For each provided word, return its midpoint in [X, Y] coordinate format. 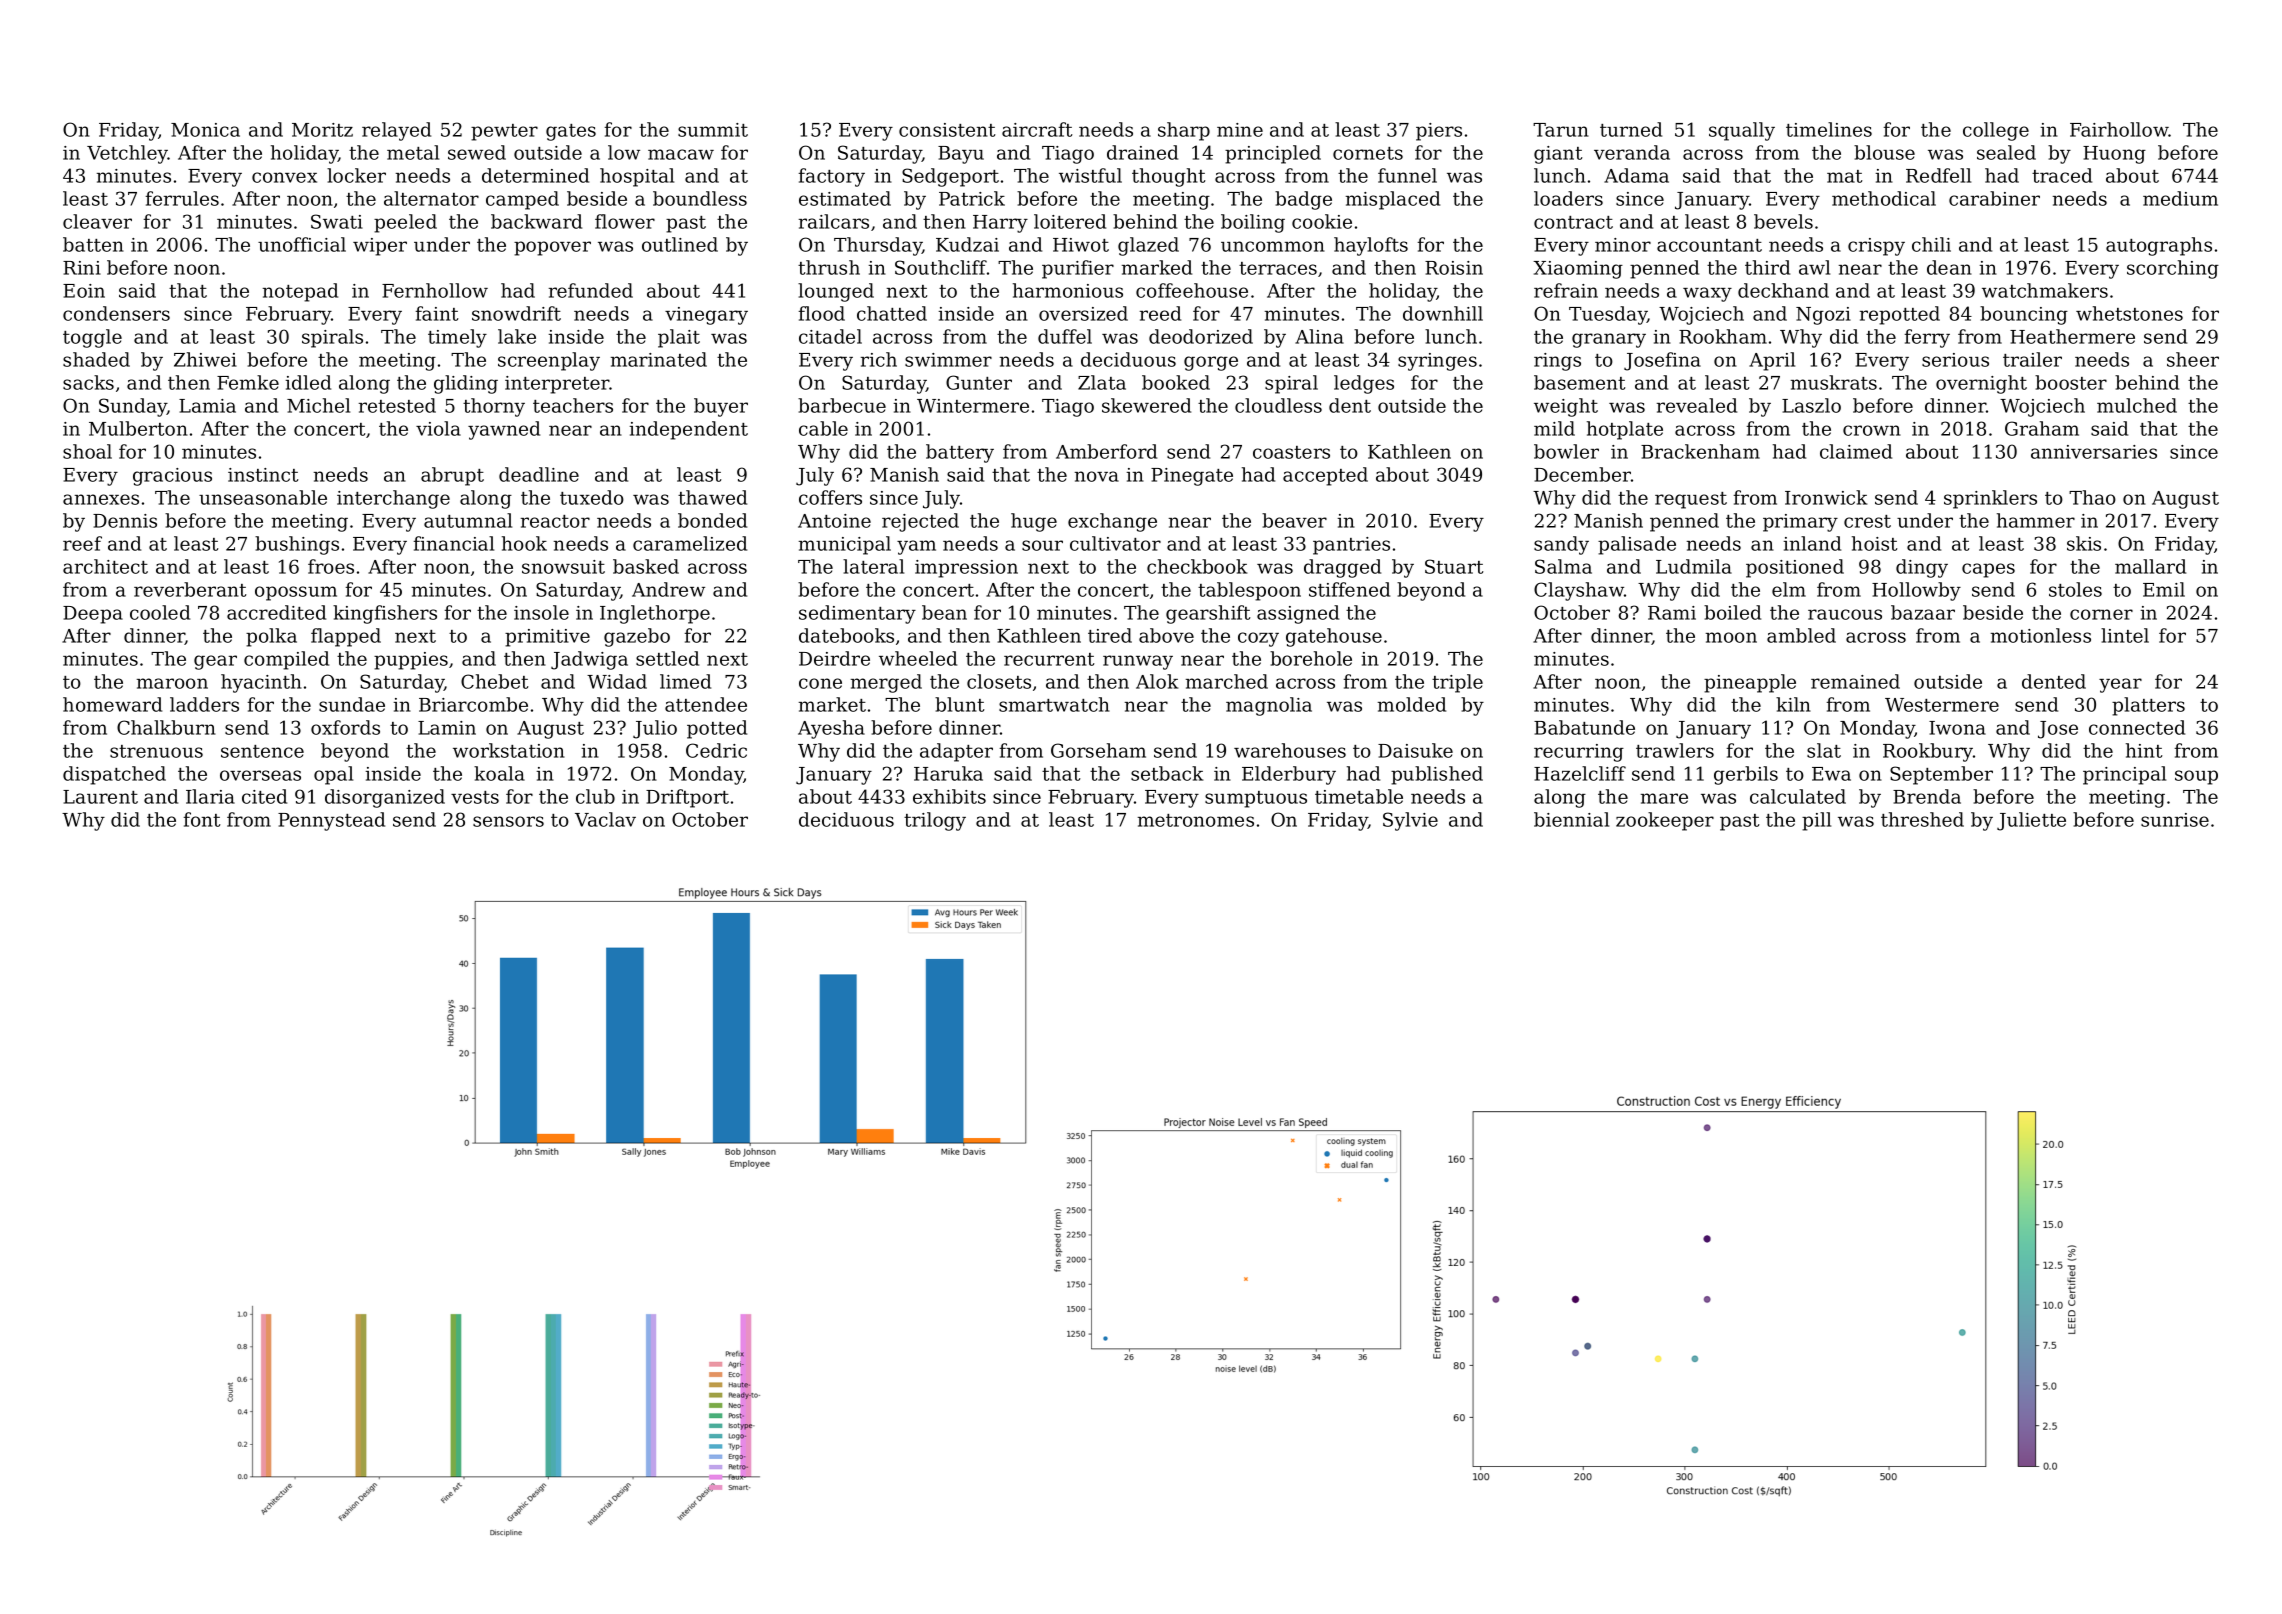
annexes [101, 499]
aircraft [1037, 129]
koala [499, 773]
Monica [205, 130]
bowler [1566, 451]
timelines [1829, 129]
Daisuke [1415, 750]
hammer [2036, 520]
